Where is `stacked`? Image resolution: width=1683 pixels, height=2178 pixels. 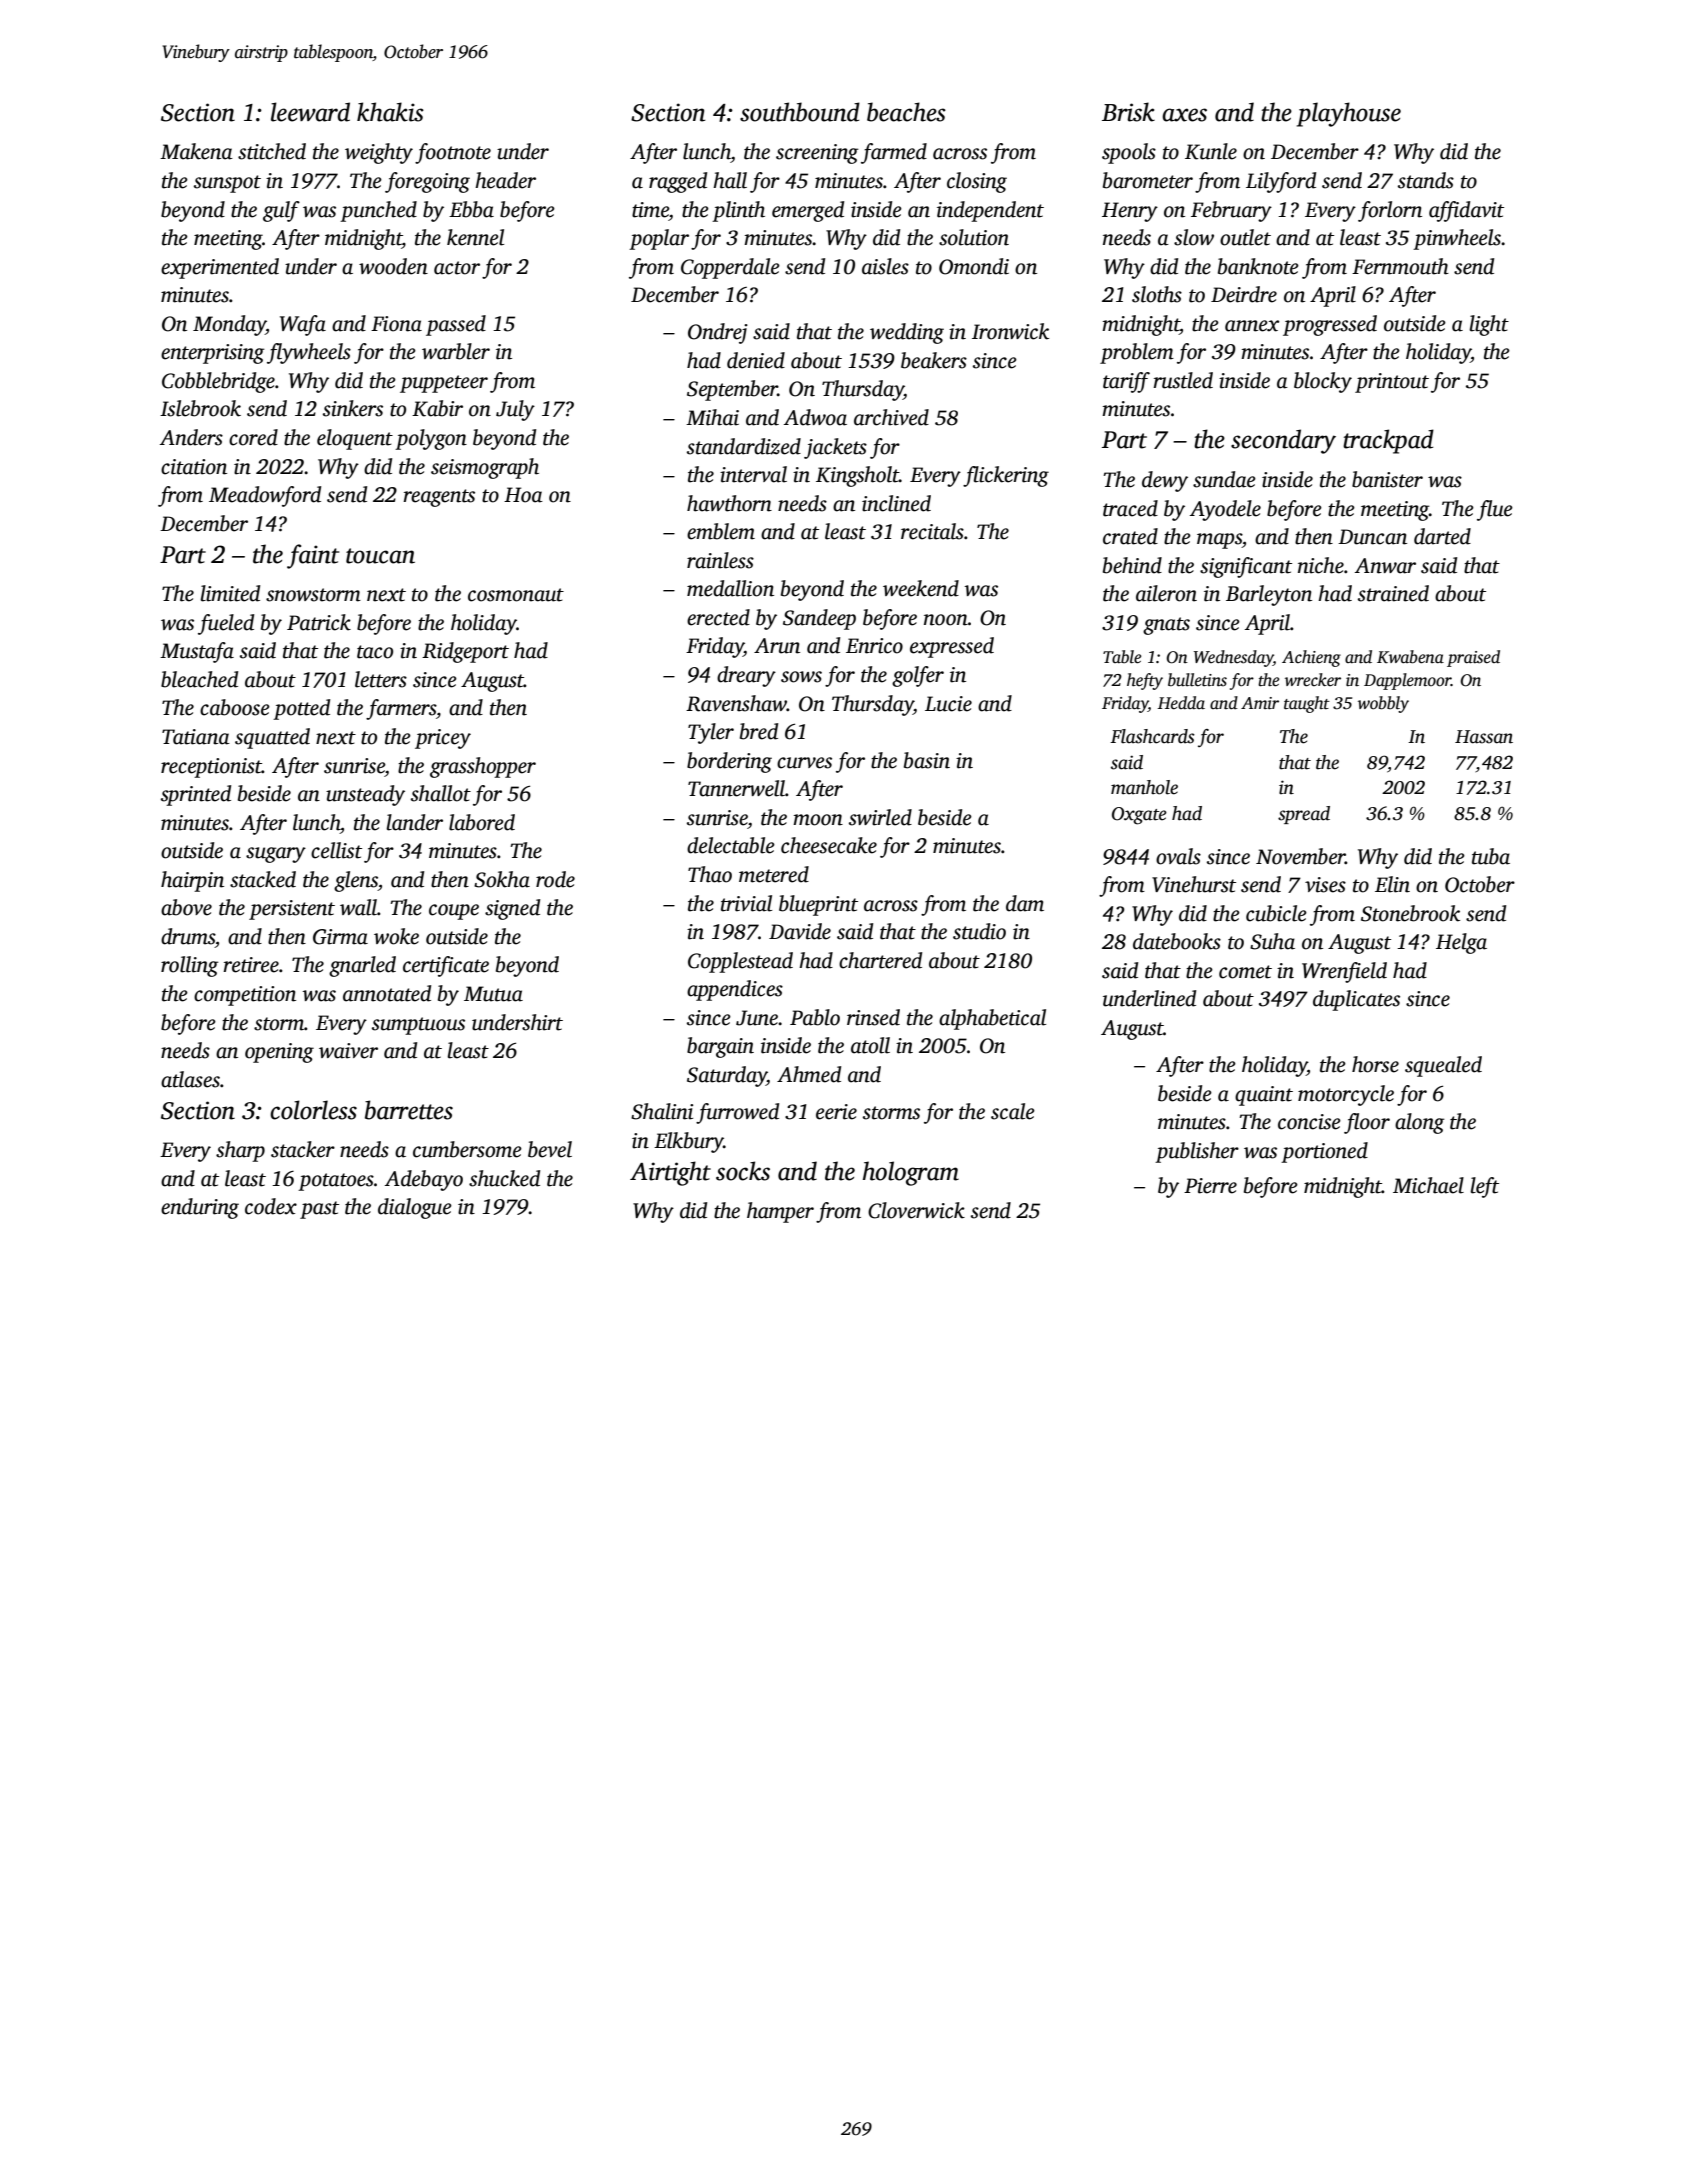 stacked is located at coordinates (263, 879).
